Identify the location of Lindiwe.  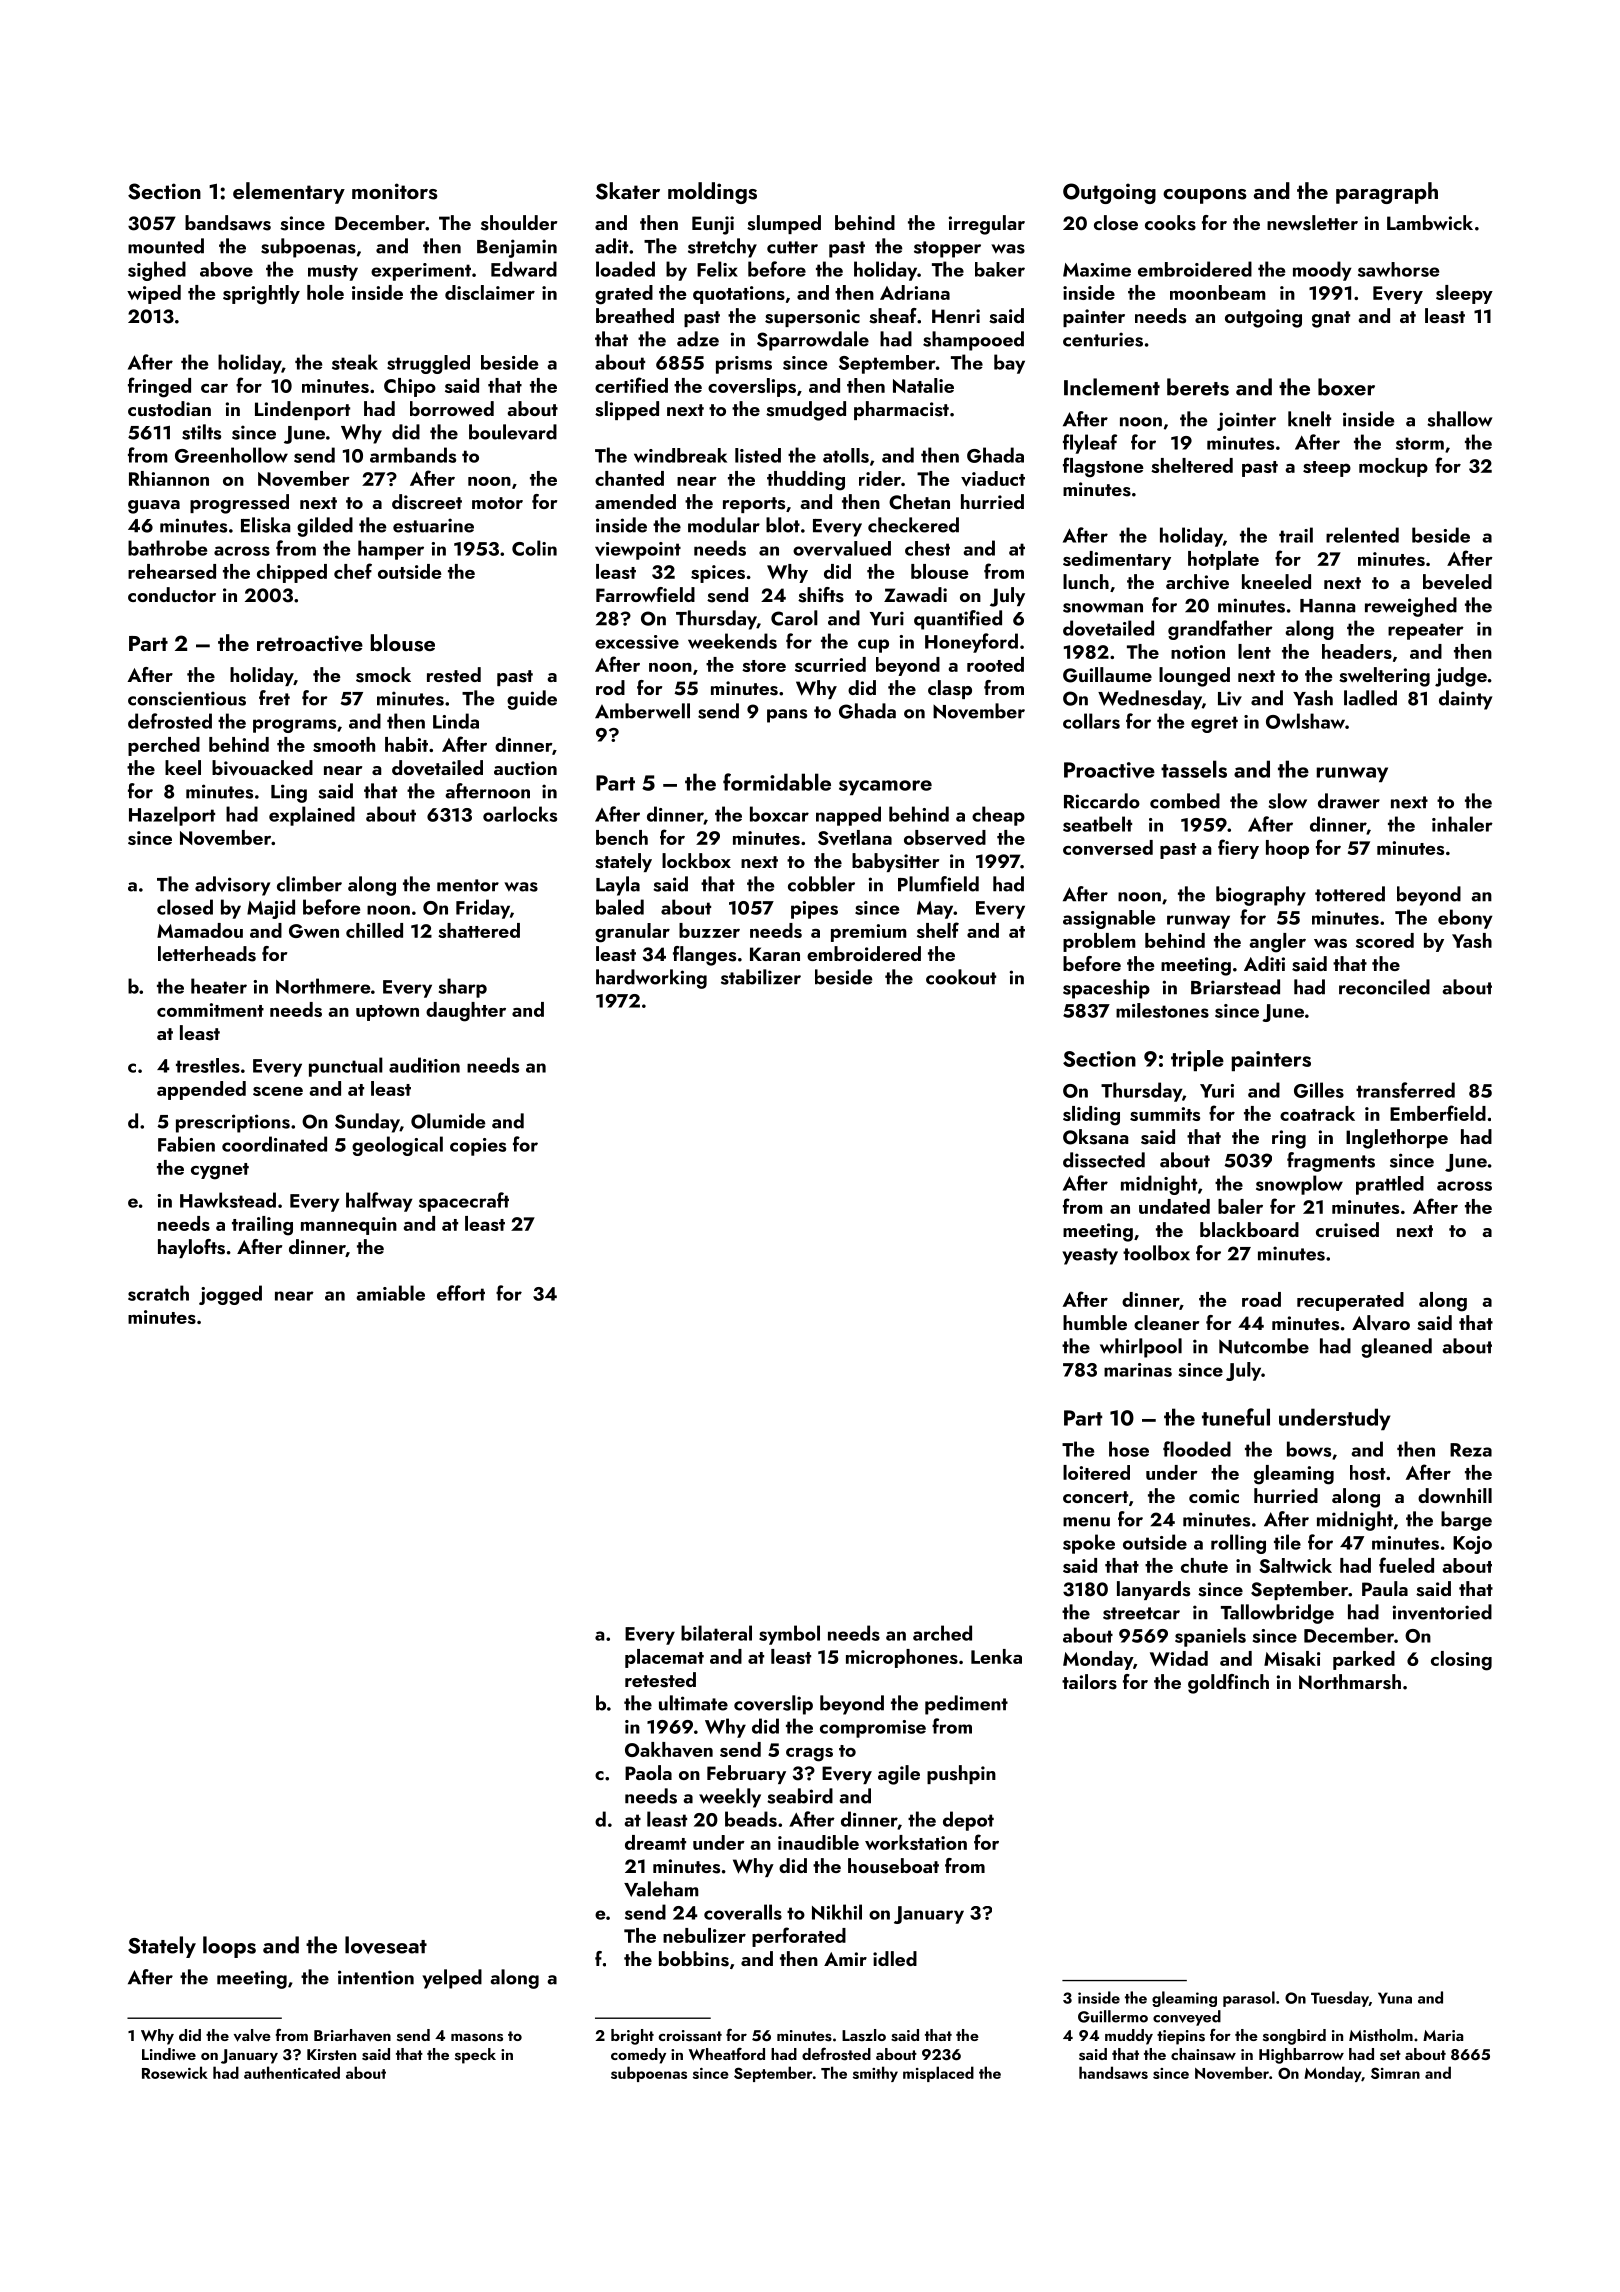
(169, 2054).
